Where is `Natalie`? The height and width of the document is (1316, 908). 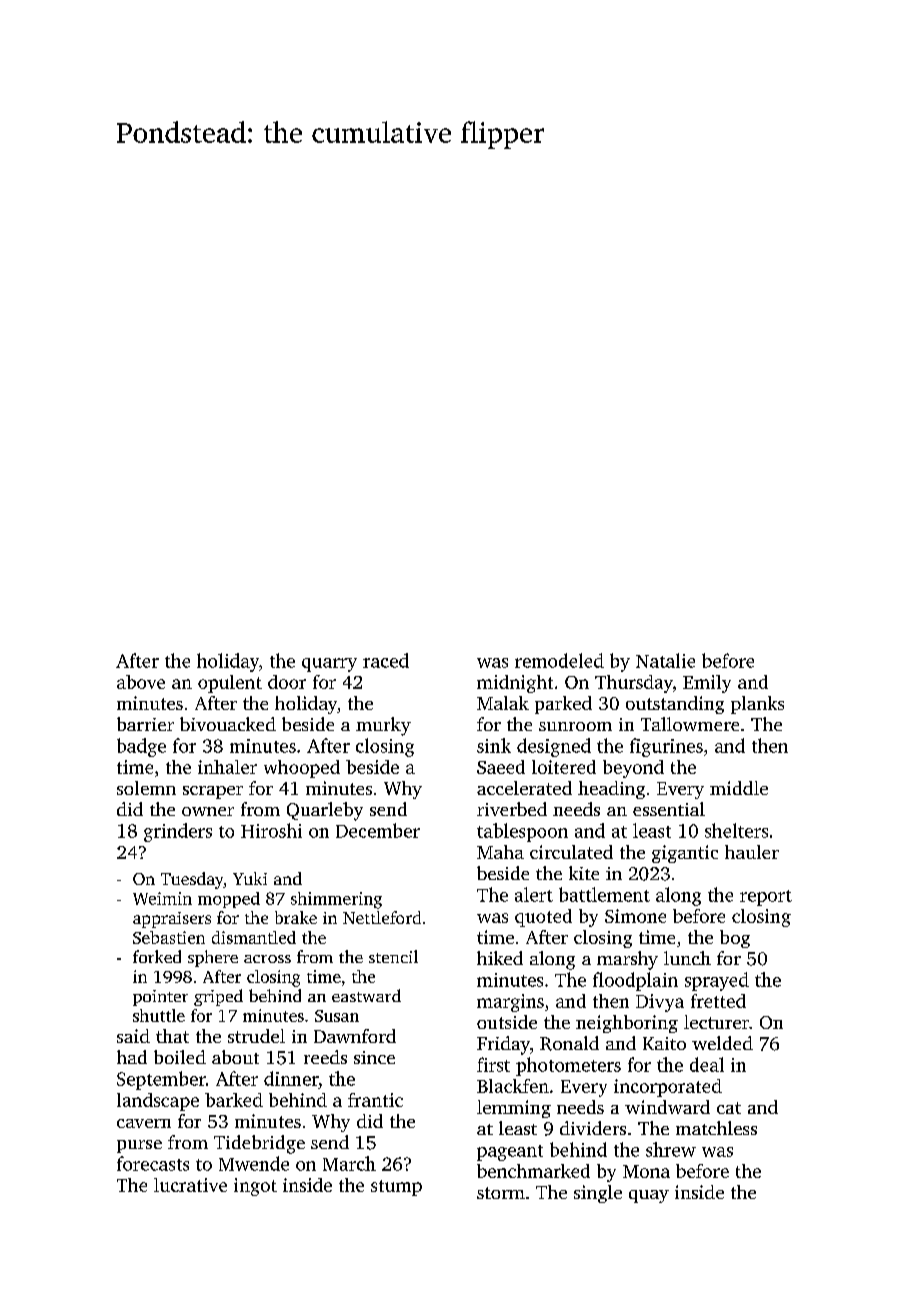
Natalie is located at coordinates (665, 660).
